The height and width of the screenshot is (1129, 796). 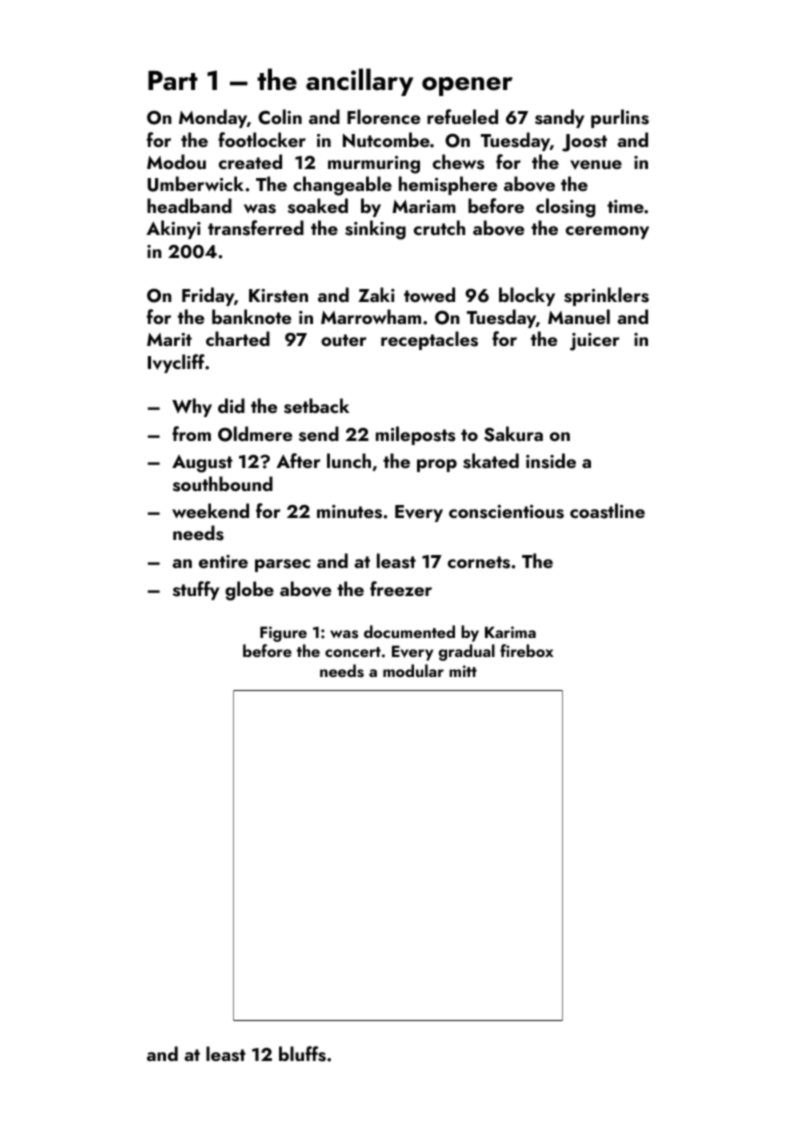 I want to click on Part, so click(x=173, y=80).
